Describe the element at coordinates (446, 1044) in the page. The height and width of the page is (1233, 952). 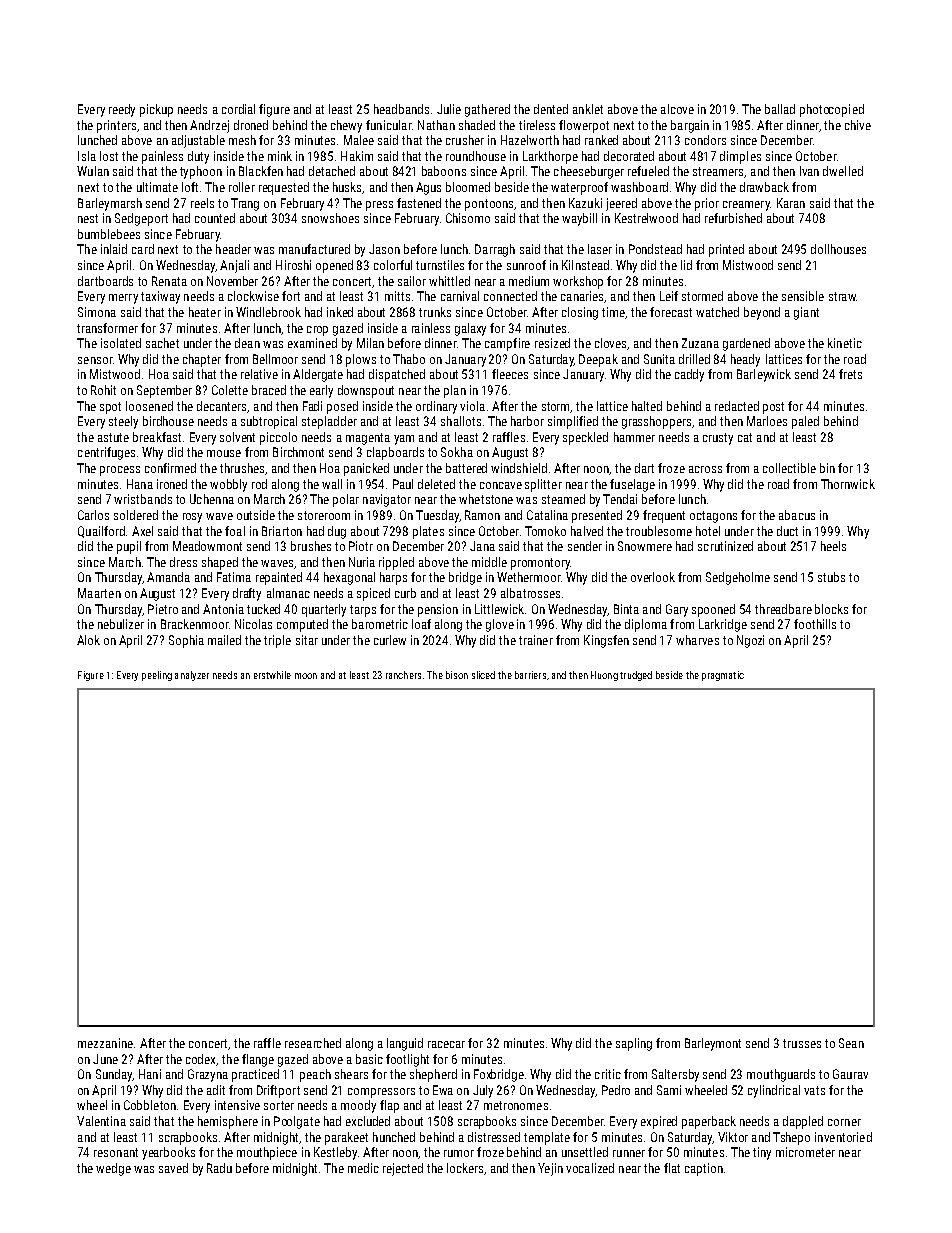
I see `racecar` at that location.
